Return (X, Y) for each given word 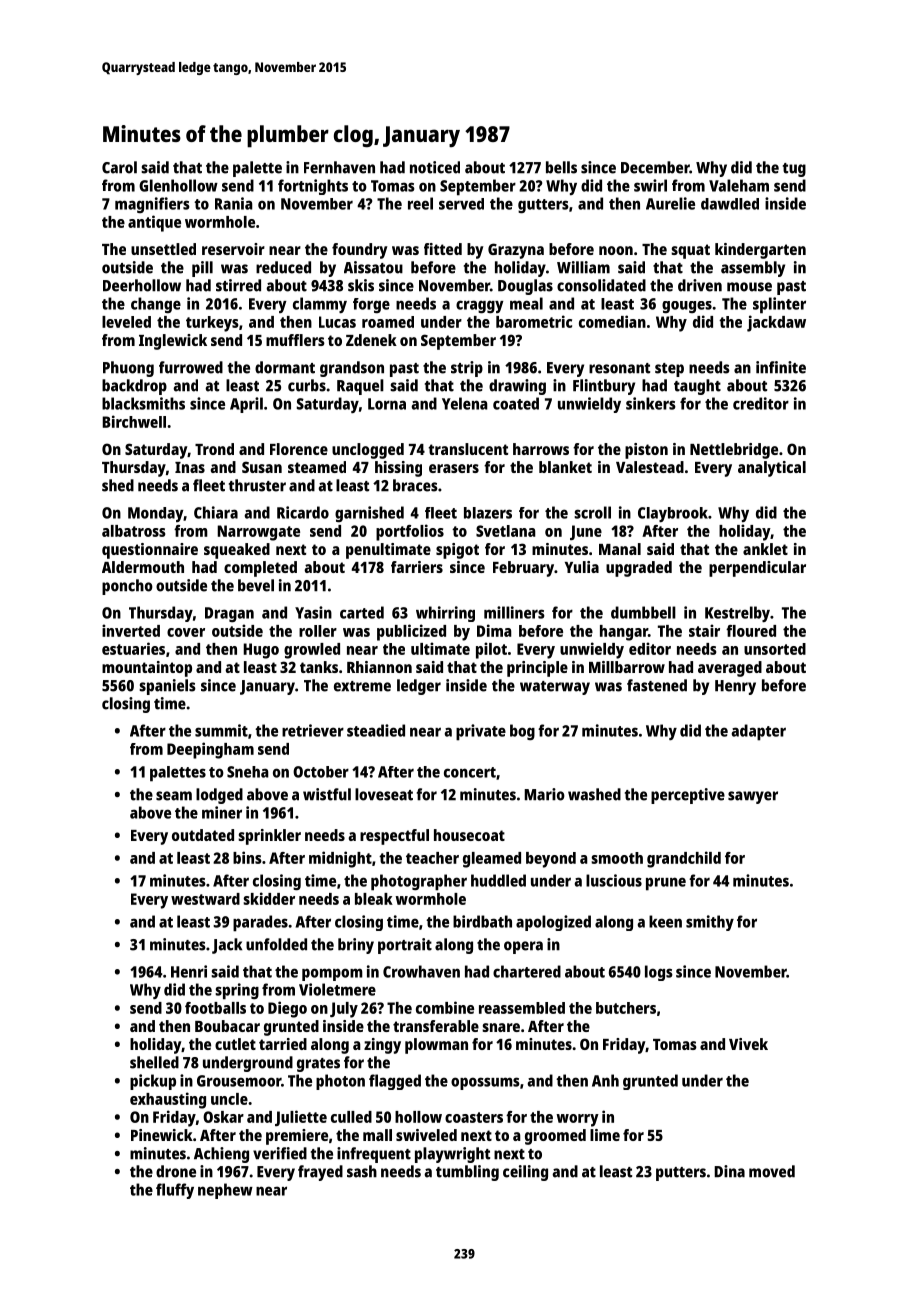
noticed (435, 167)
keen (665, 921)
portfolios (410, 532)
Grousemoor (239, 1081)
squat (690, 251)
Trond (214, 449)
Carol (119, 167)
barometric (534, 321)
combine (445, 1007)
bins (247, 857)
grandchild (684, 859)
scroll (592, 512)
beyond (551, 860)
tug (794, 170)
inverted (131, 630)
